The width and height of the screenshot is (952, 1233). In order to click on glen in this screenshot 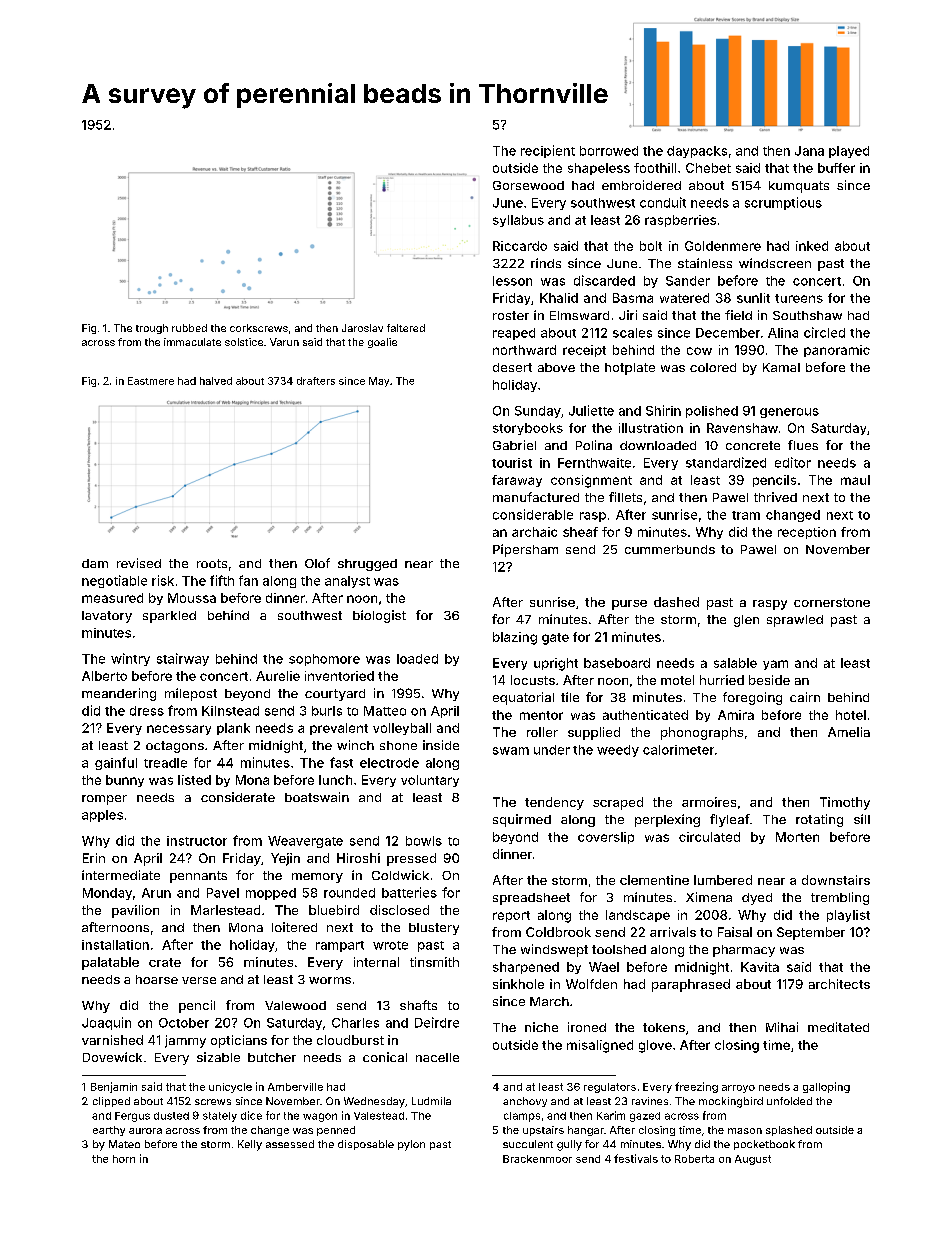, I will do `click(746, 621)`.
